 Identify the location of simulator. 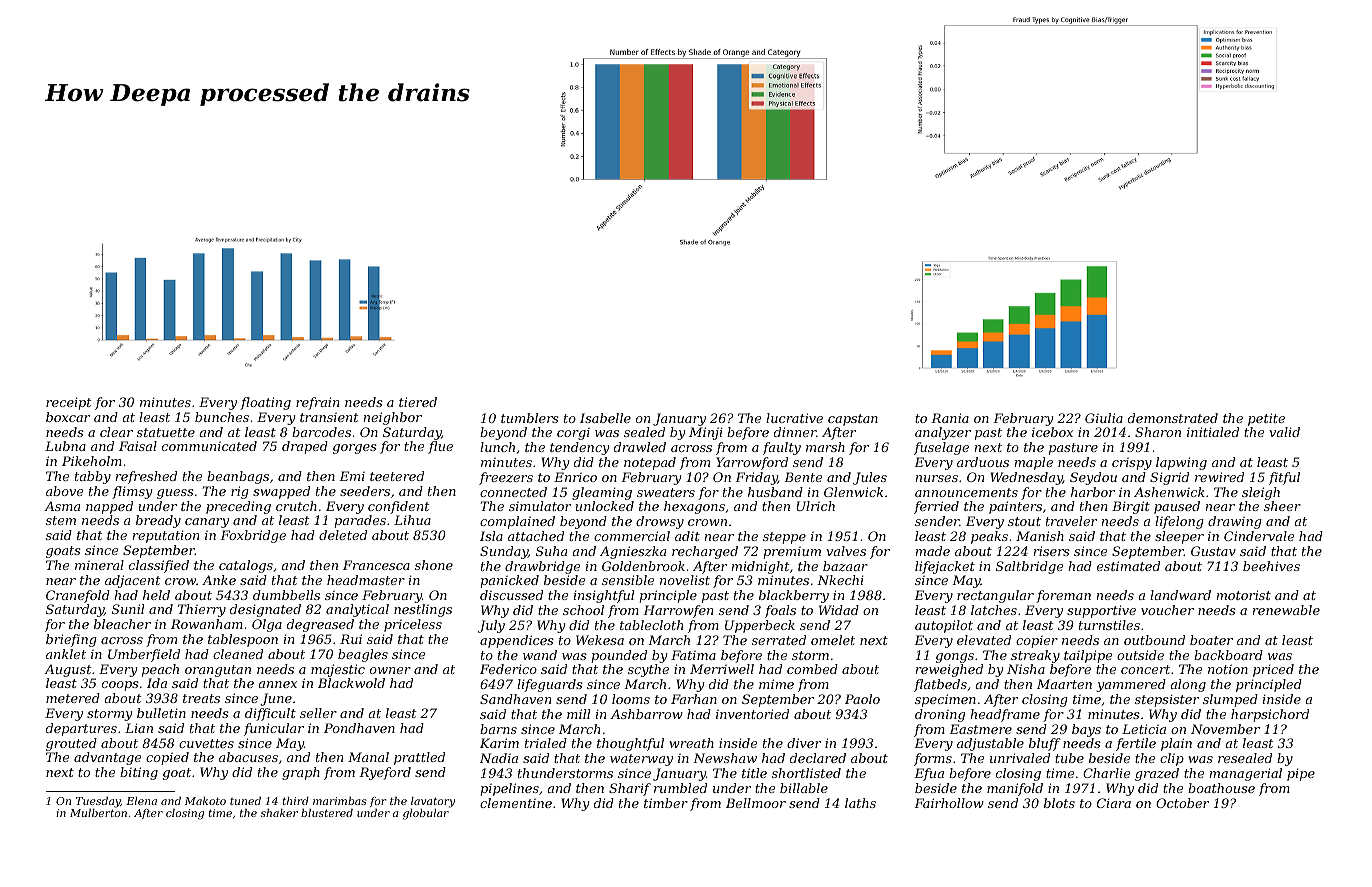
(540, 506).
